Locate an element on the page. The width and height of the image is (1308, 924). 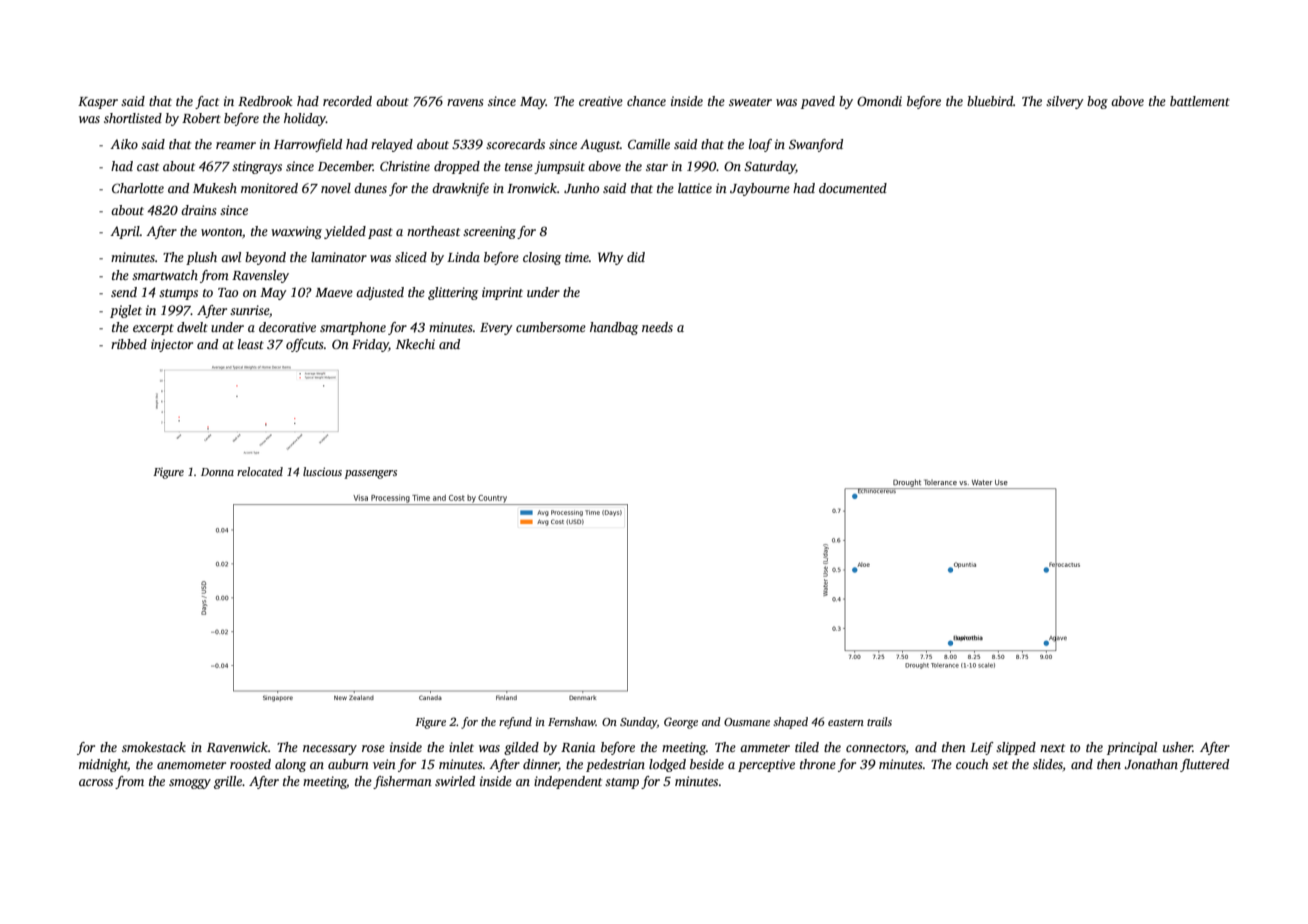
handbag is located at coordinates (614, 328).
